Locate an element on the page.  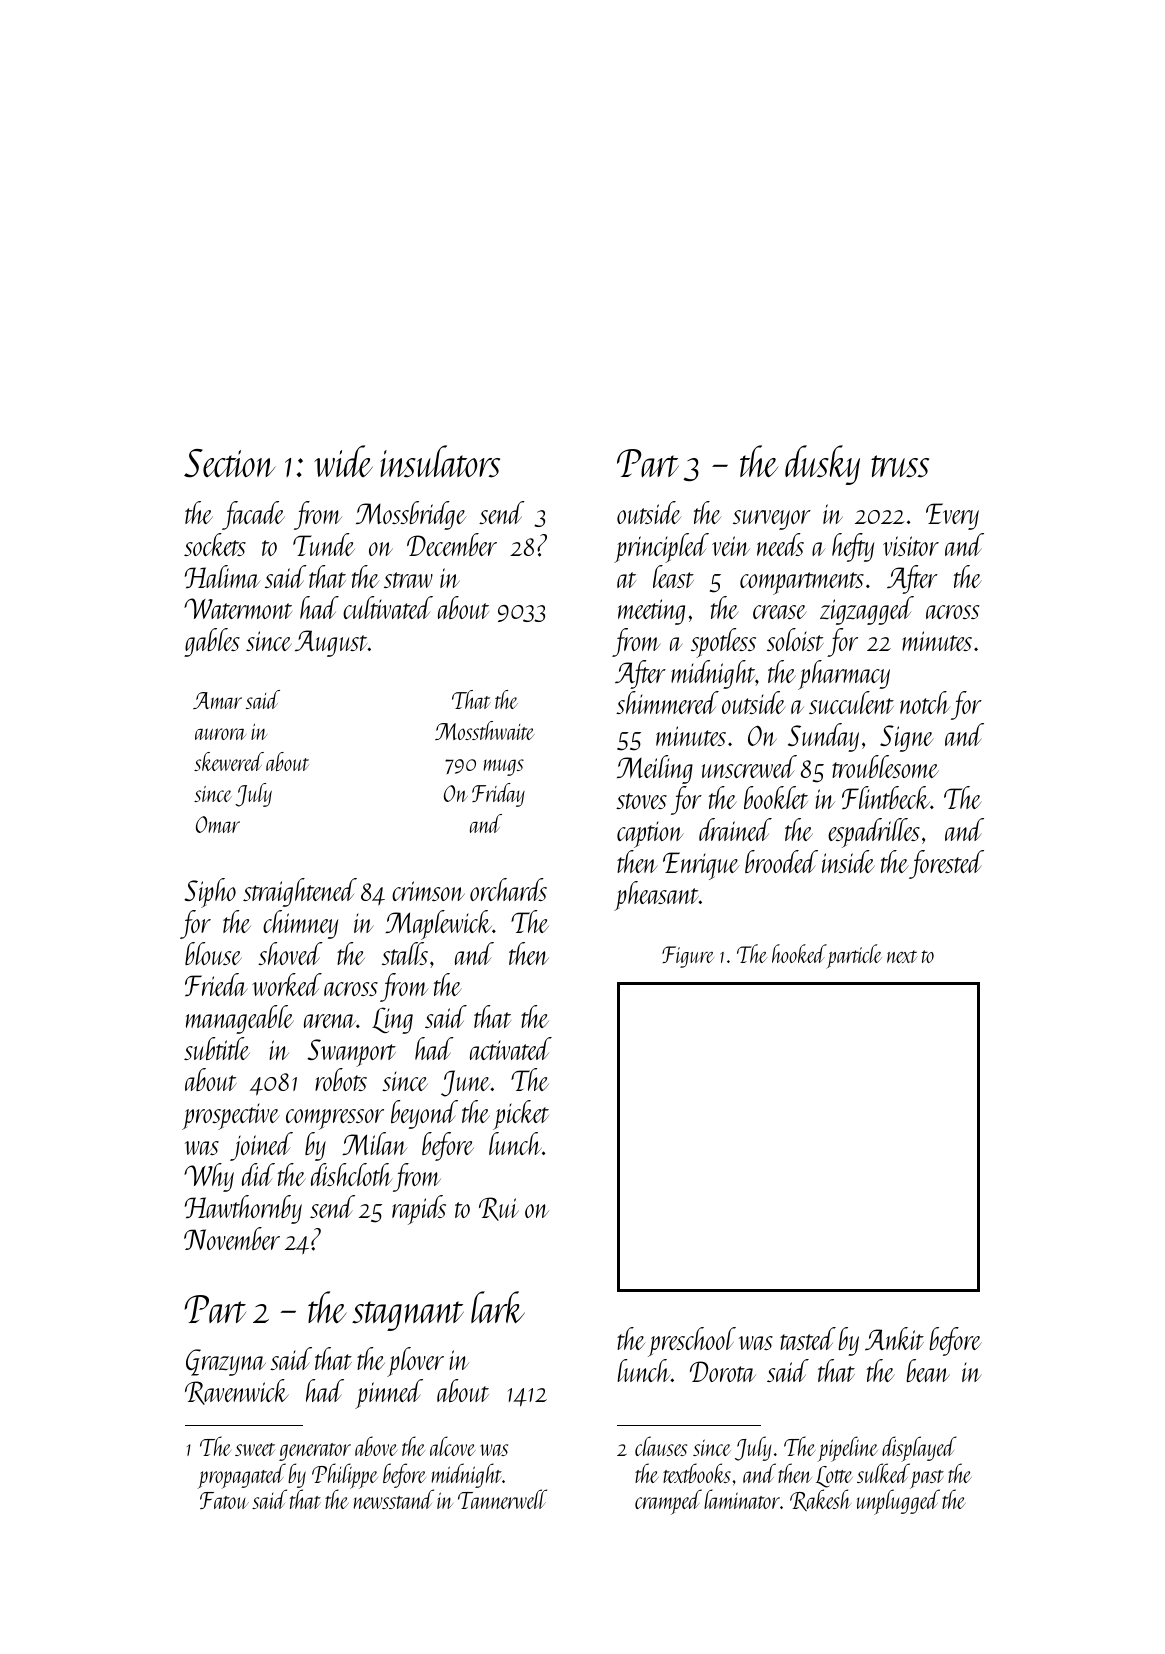
insulators is located at coordinates (440, 461).
